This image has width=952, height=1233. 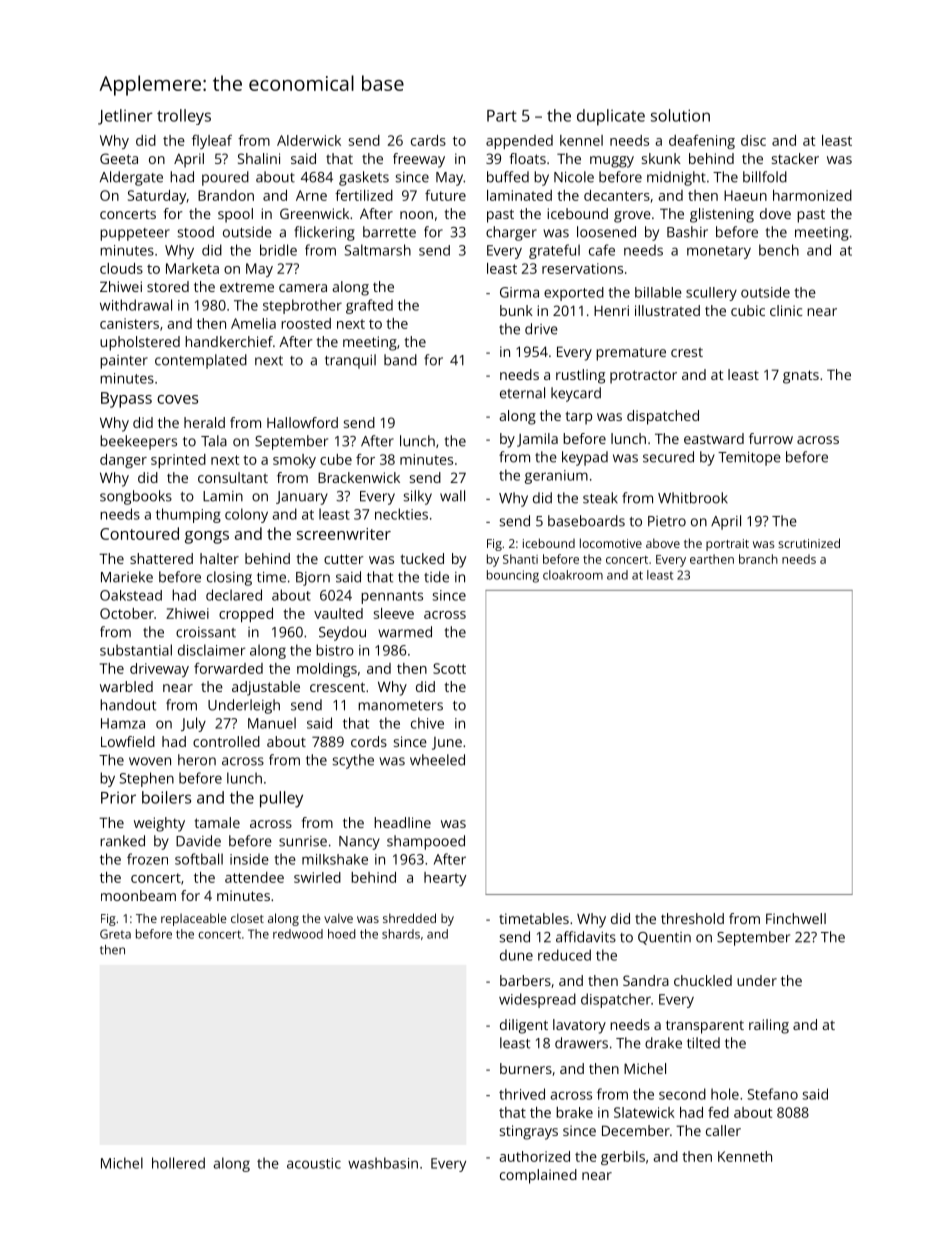 I want to click on shampooed, so click(x=426, y=842).
